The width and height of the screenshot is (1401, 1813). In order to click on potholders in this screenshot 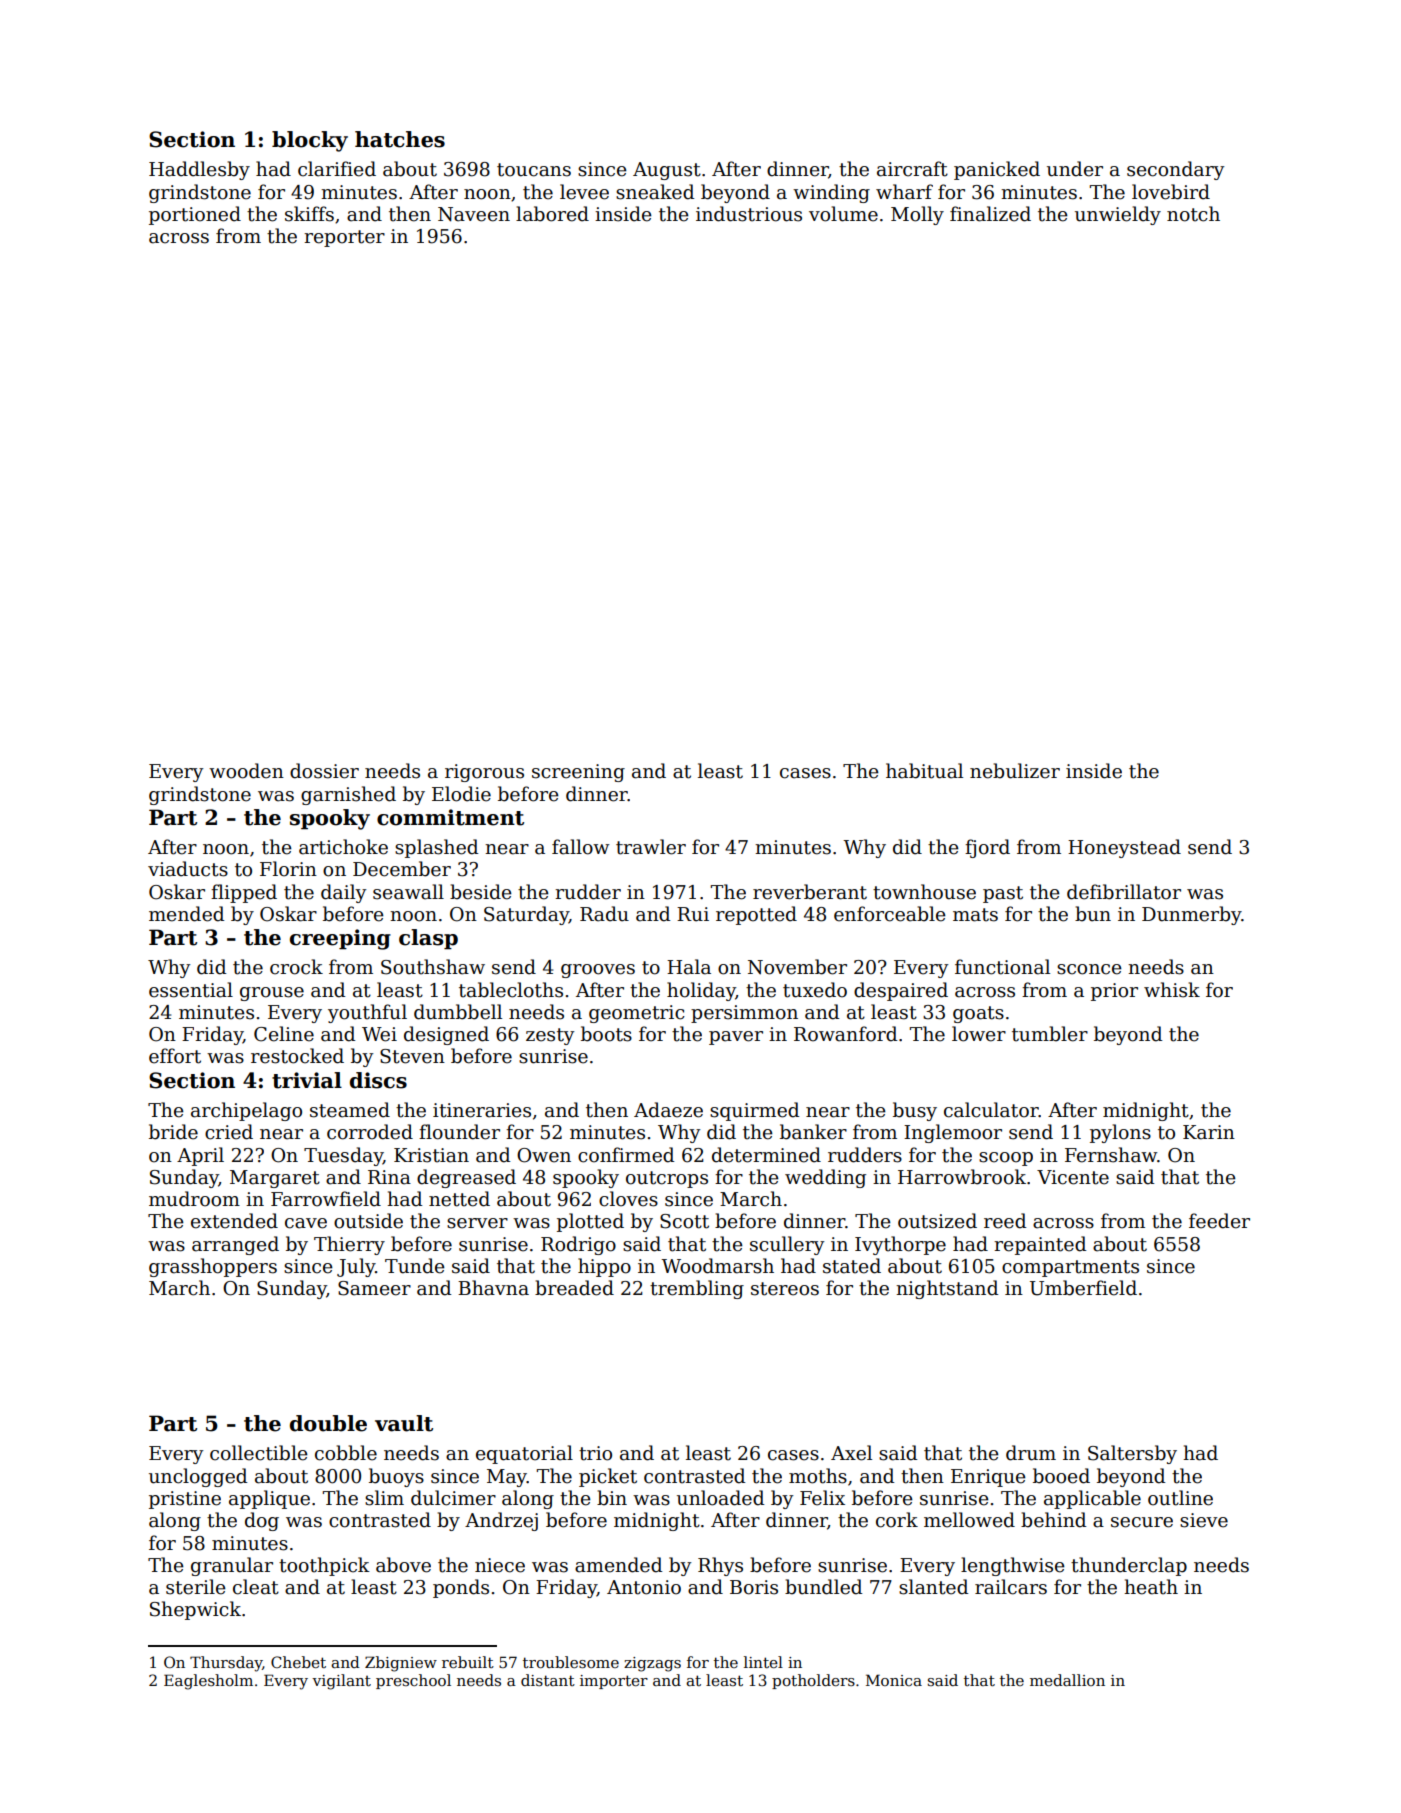, I will do `click(813, 1681)`.
